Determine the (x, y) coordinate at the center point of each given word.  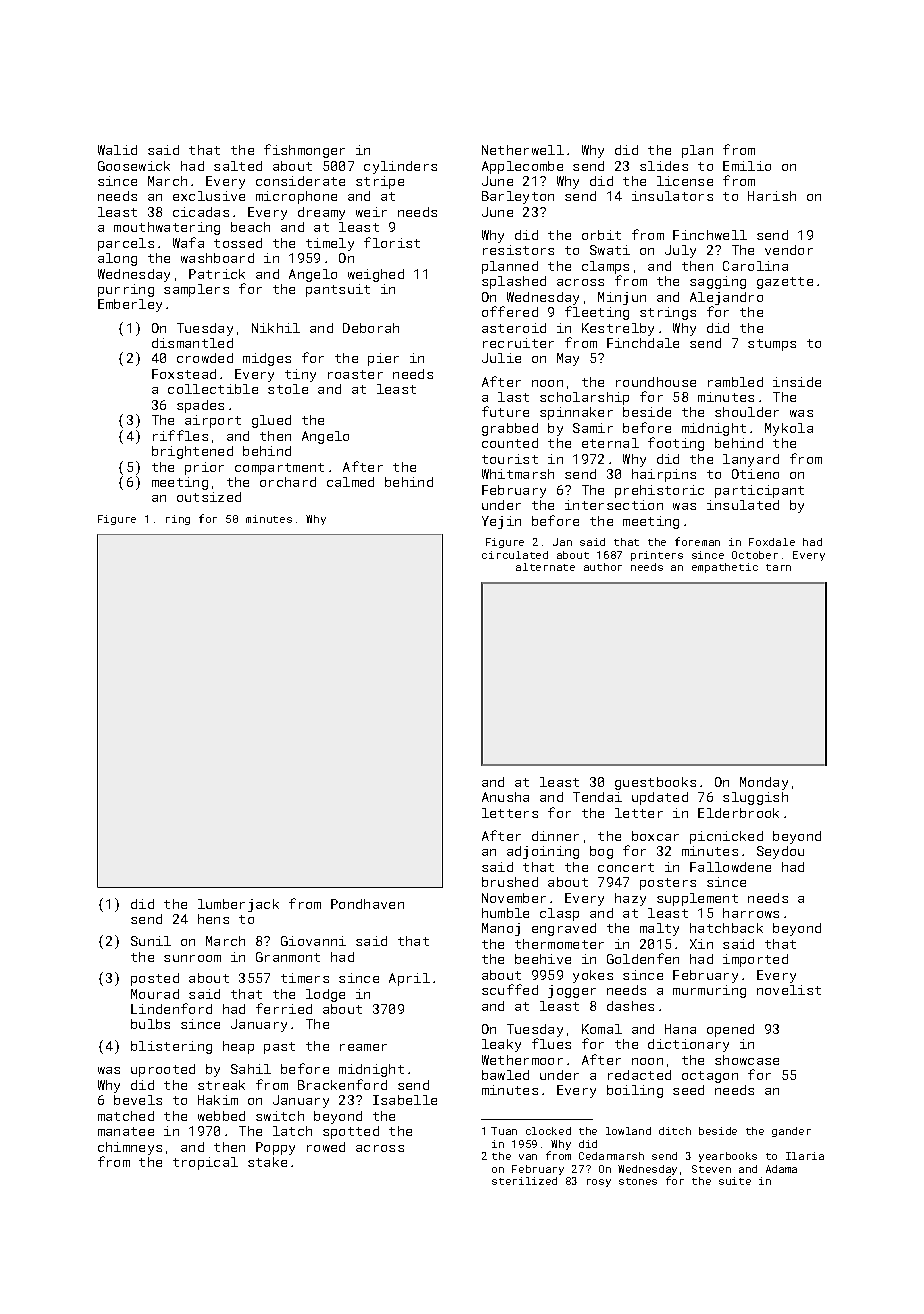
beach (250, 227)
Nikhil (276, 328)
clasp (559, 914)
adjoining (543, 852)
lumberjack (238, 905)
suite (735, 1181)
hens (213, 919)
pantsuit (338, 290)
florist (392, 242)
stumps (772, 345)
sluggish (755, 798)
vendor (789, 250)
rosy (599, 1183)
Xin (701, 944)
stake (267, 1162)
